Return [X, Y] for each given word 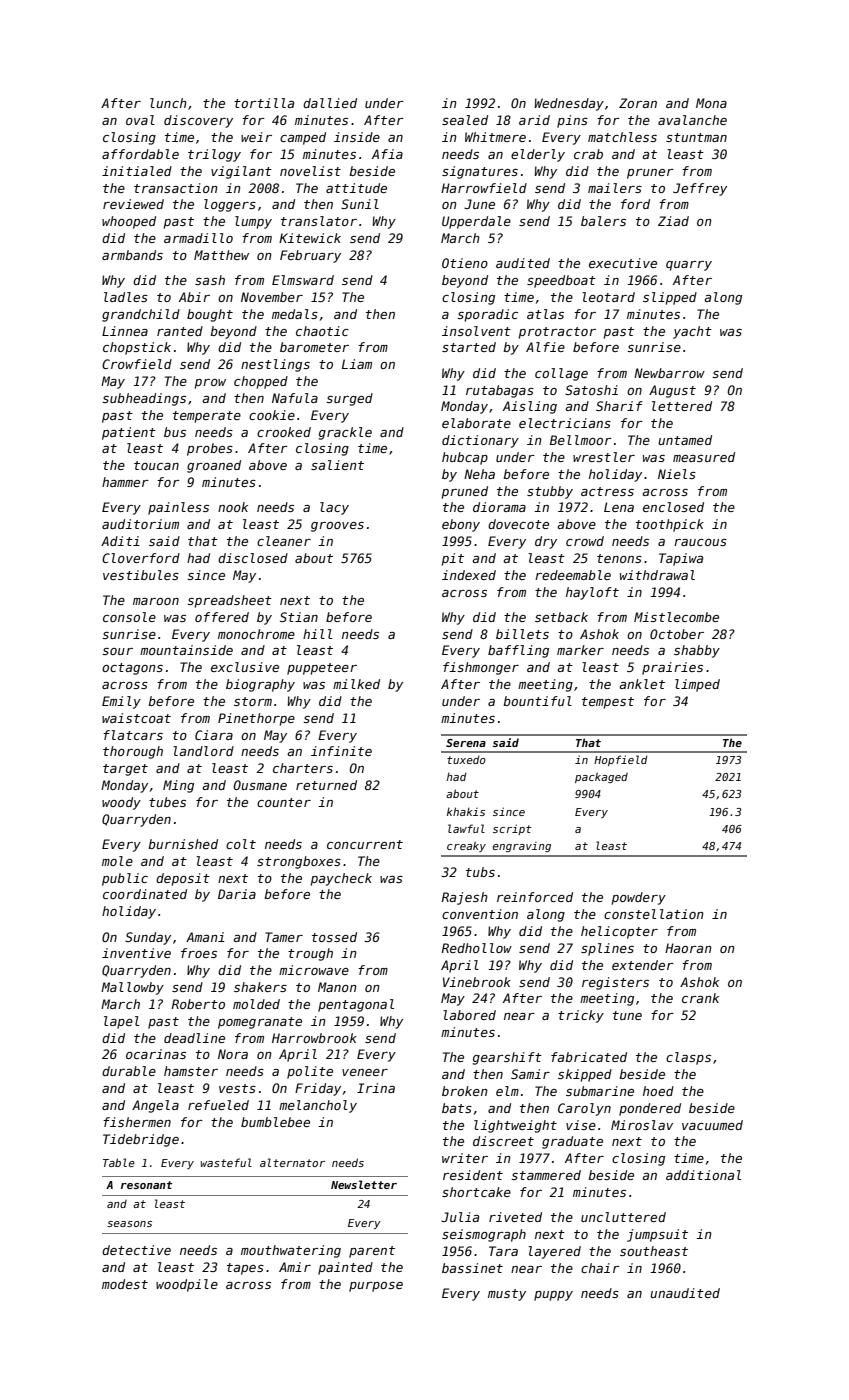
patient [129, 433]
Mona [711, 103]
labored [469, 1015]
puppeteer [322, 669]
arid [534, 120]
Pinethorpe [256, 719]
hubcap [465, 458]
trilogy [214, 155]
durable [129, 1071]
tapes [245, 1269]
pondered [650, 1109]
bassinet [472, 1268]
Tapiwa [681, 559]
